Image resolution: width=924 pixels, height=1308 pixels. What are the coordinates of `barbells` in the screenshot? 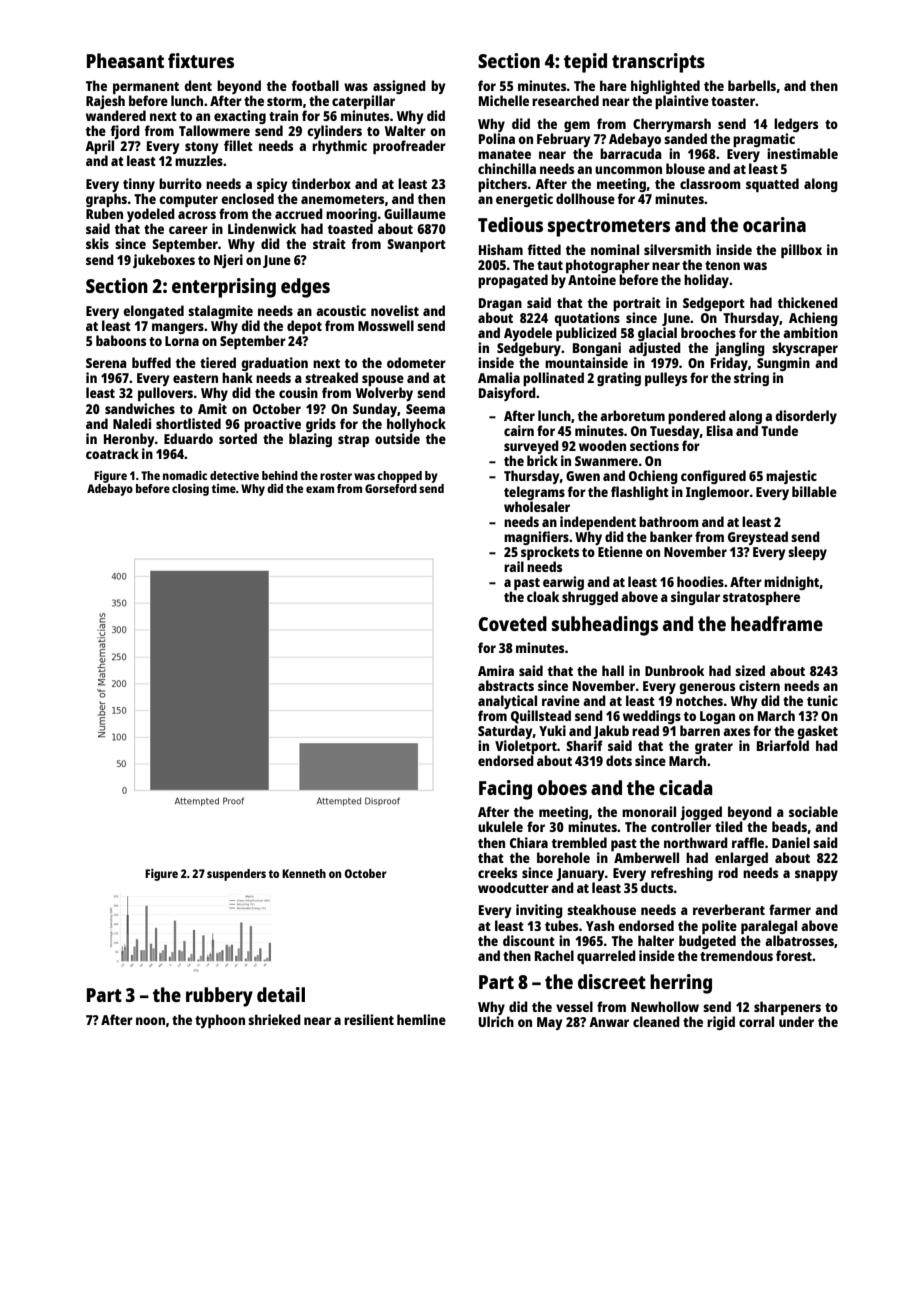 It's located at (752, 85).
